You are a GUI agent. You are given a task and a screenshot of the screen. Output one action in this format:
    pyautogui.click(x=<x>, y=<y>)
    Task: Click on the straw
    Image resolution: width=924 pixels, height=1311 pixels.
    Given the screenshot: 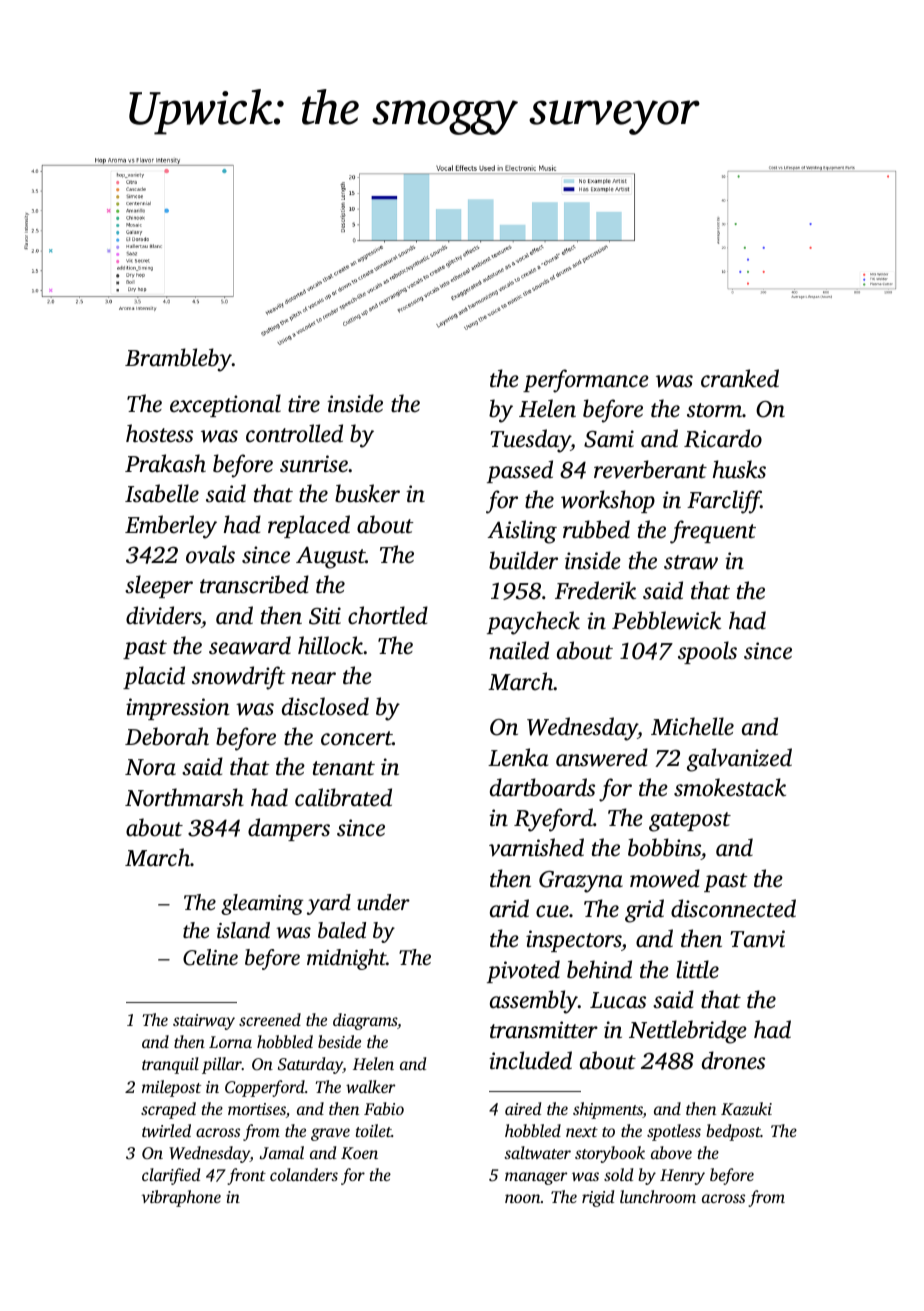 What is the action you would take?
    pyautogui.click(x=691, y=562)
